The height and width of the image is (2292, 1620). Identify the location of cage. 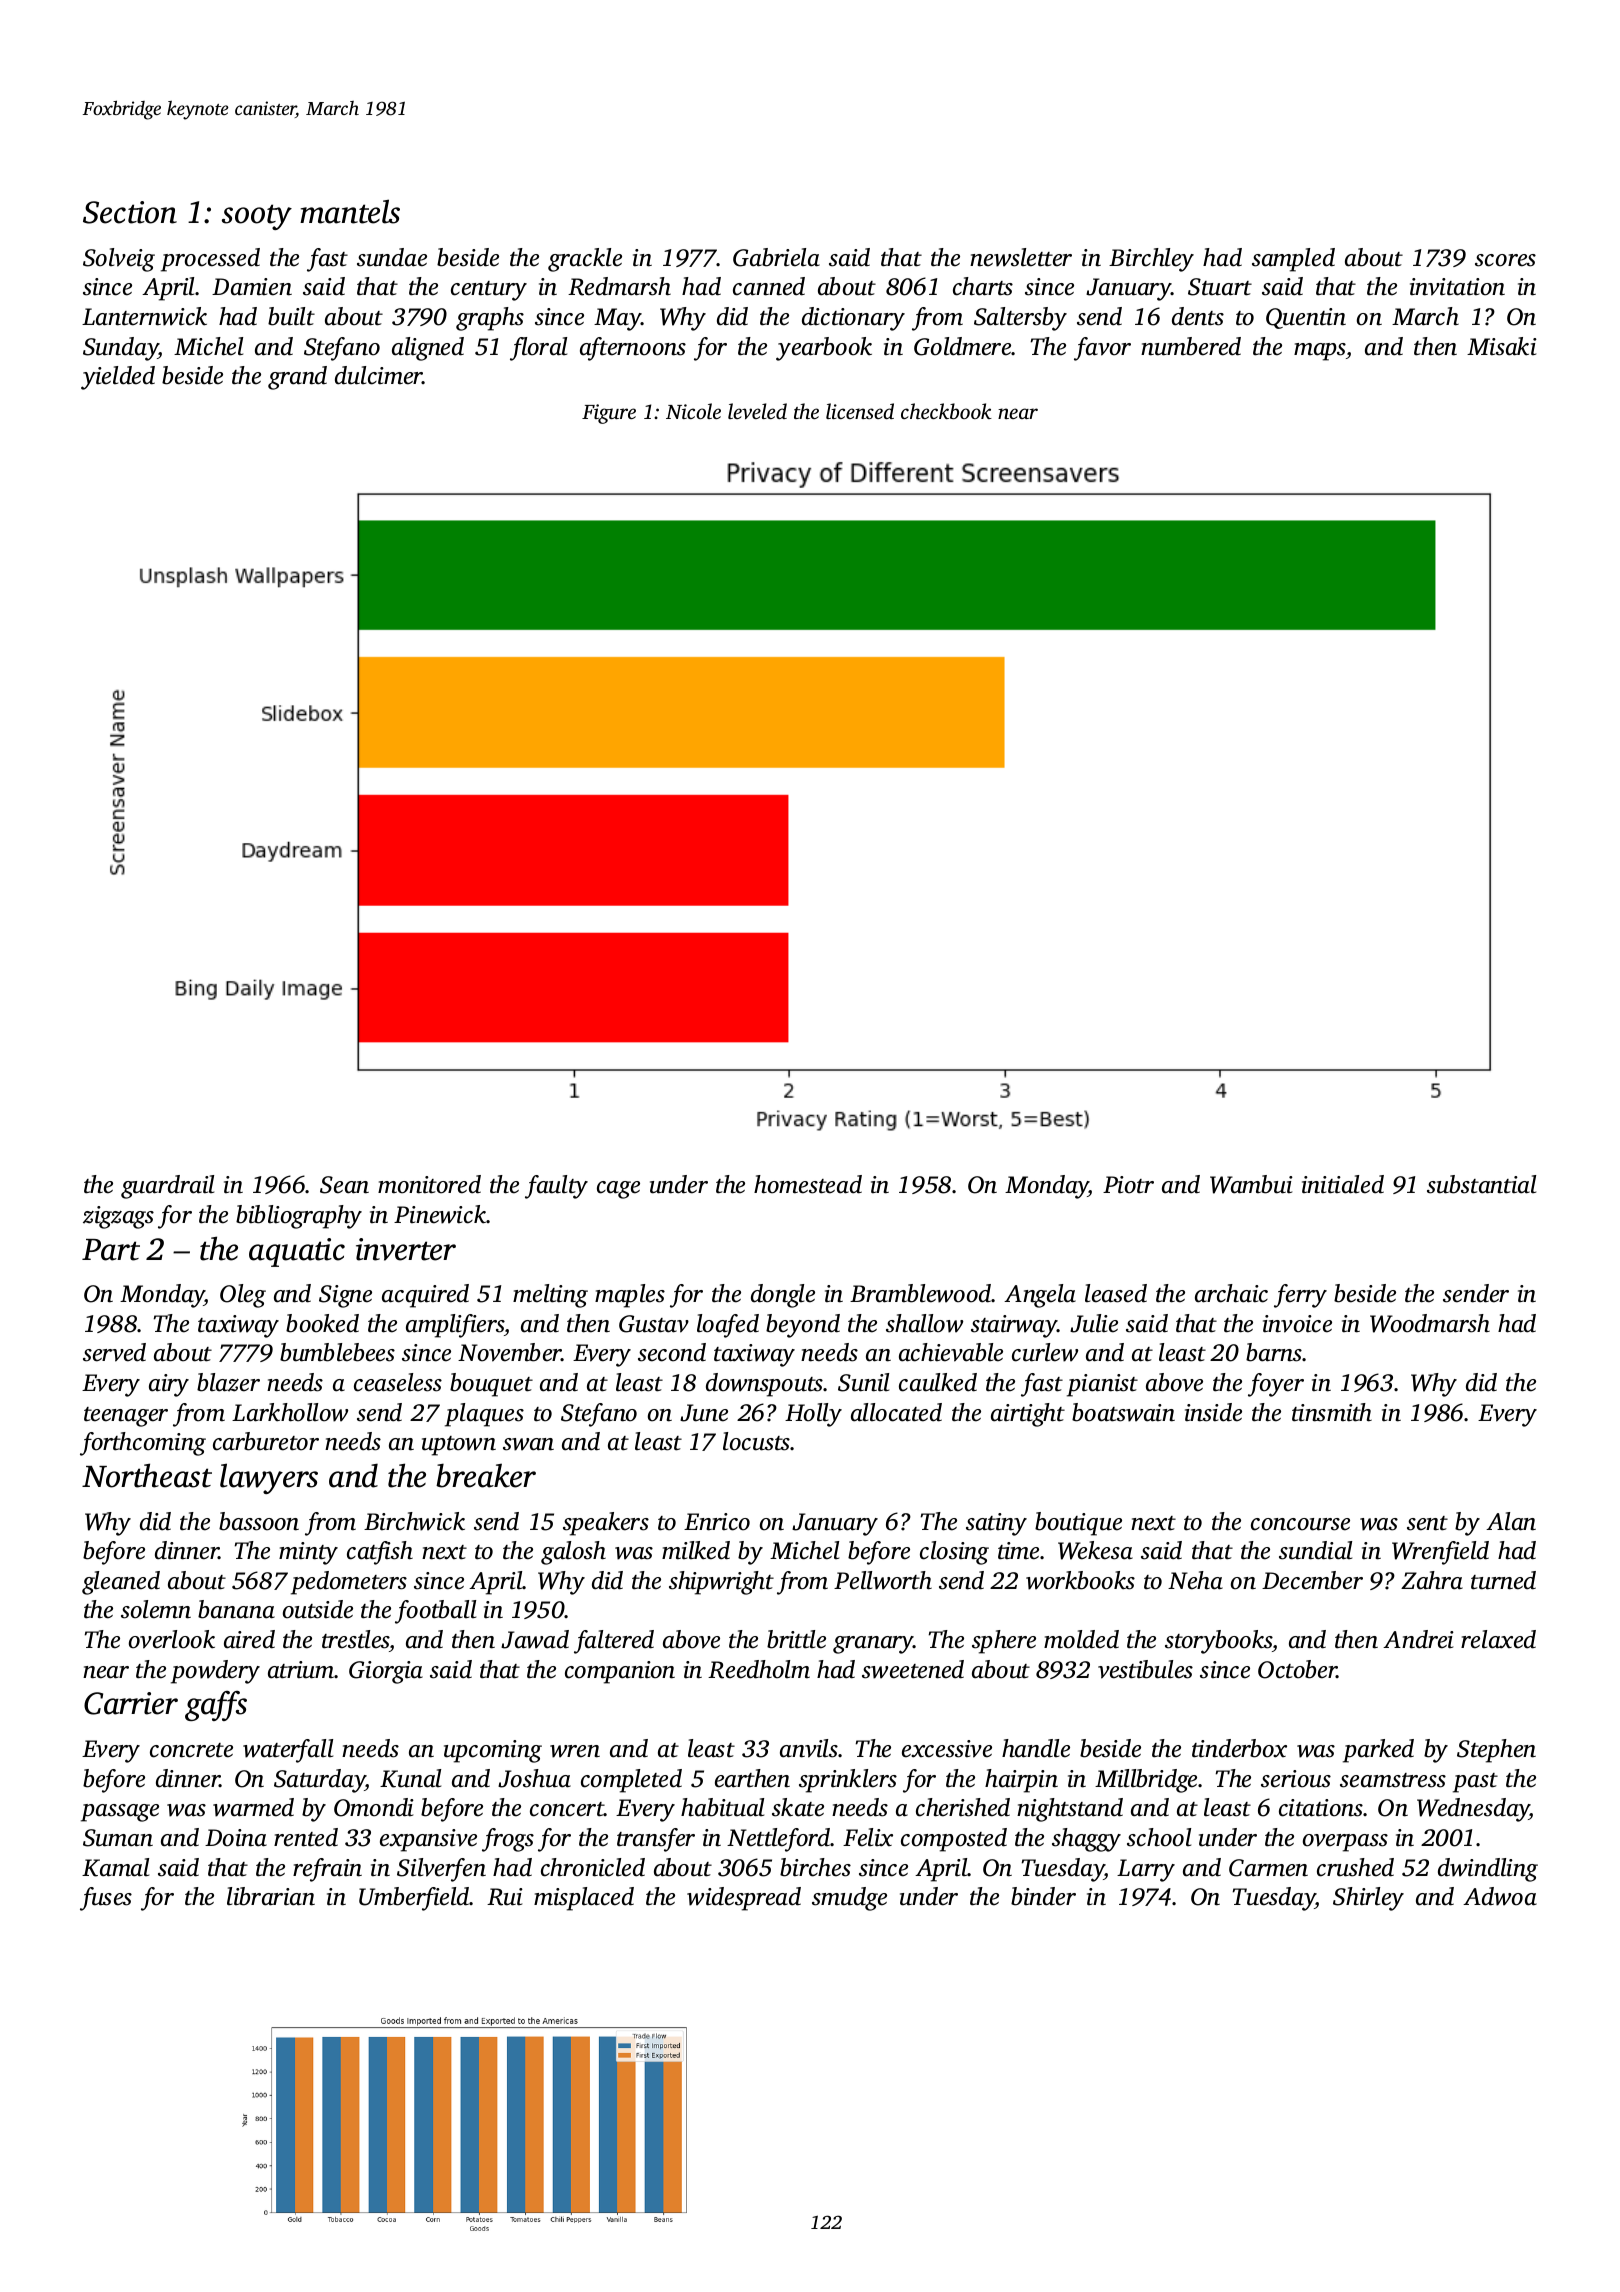
(618, 1190).
